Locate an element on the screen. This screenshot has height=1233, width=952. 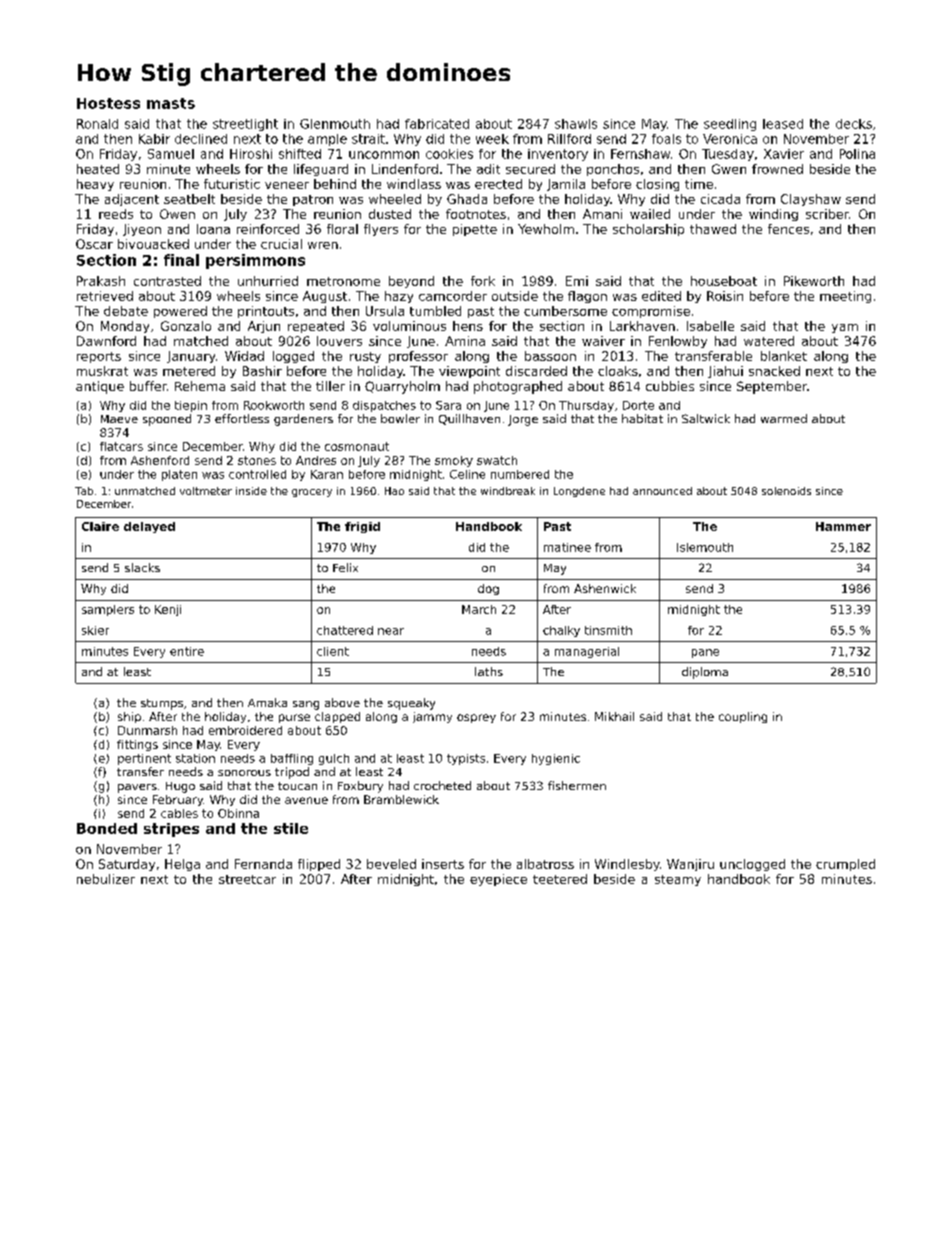
heavy is located at coordinates (95, 185).
